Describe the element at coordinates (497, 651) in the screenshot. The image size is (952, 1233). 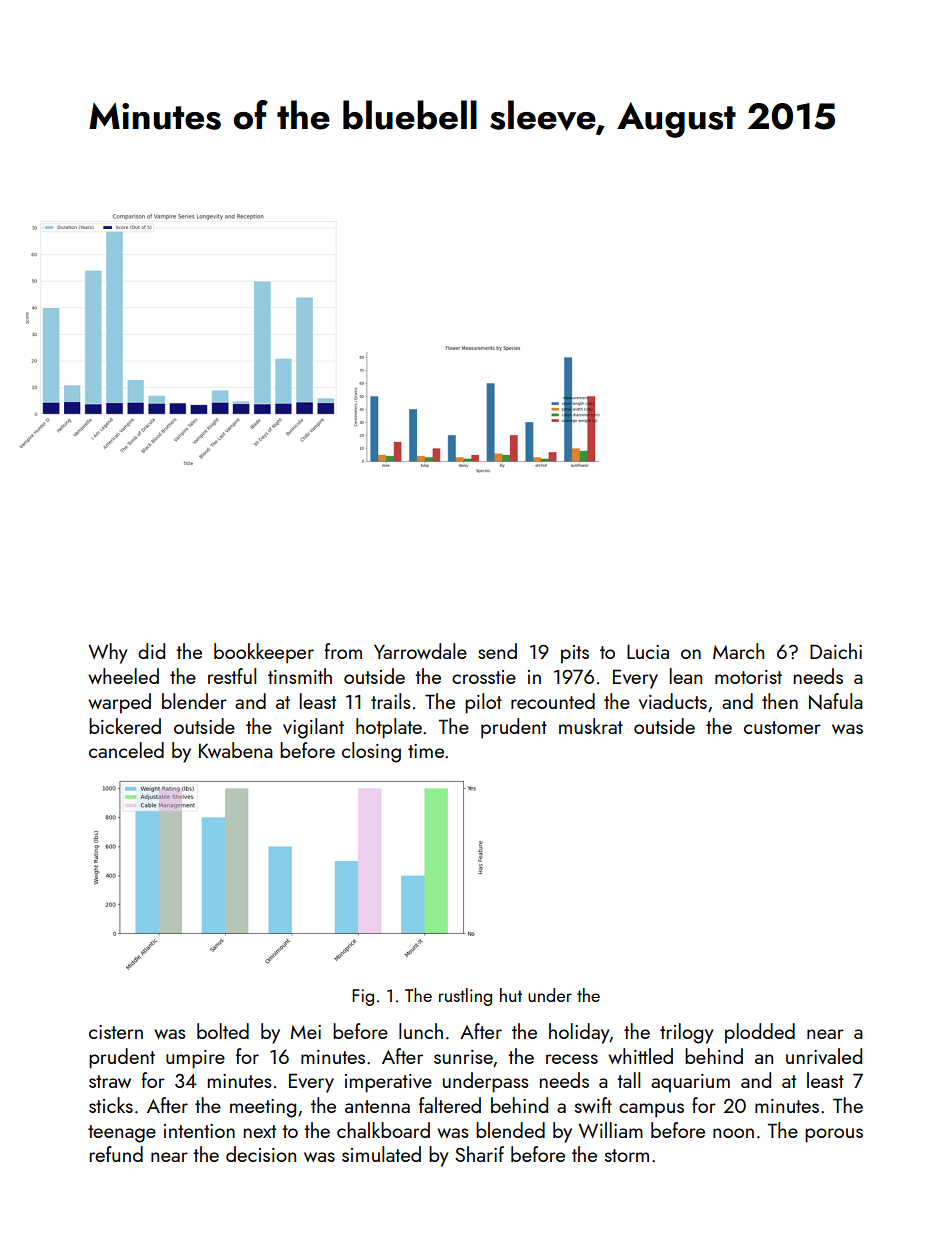
I see `send` at that location.
